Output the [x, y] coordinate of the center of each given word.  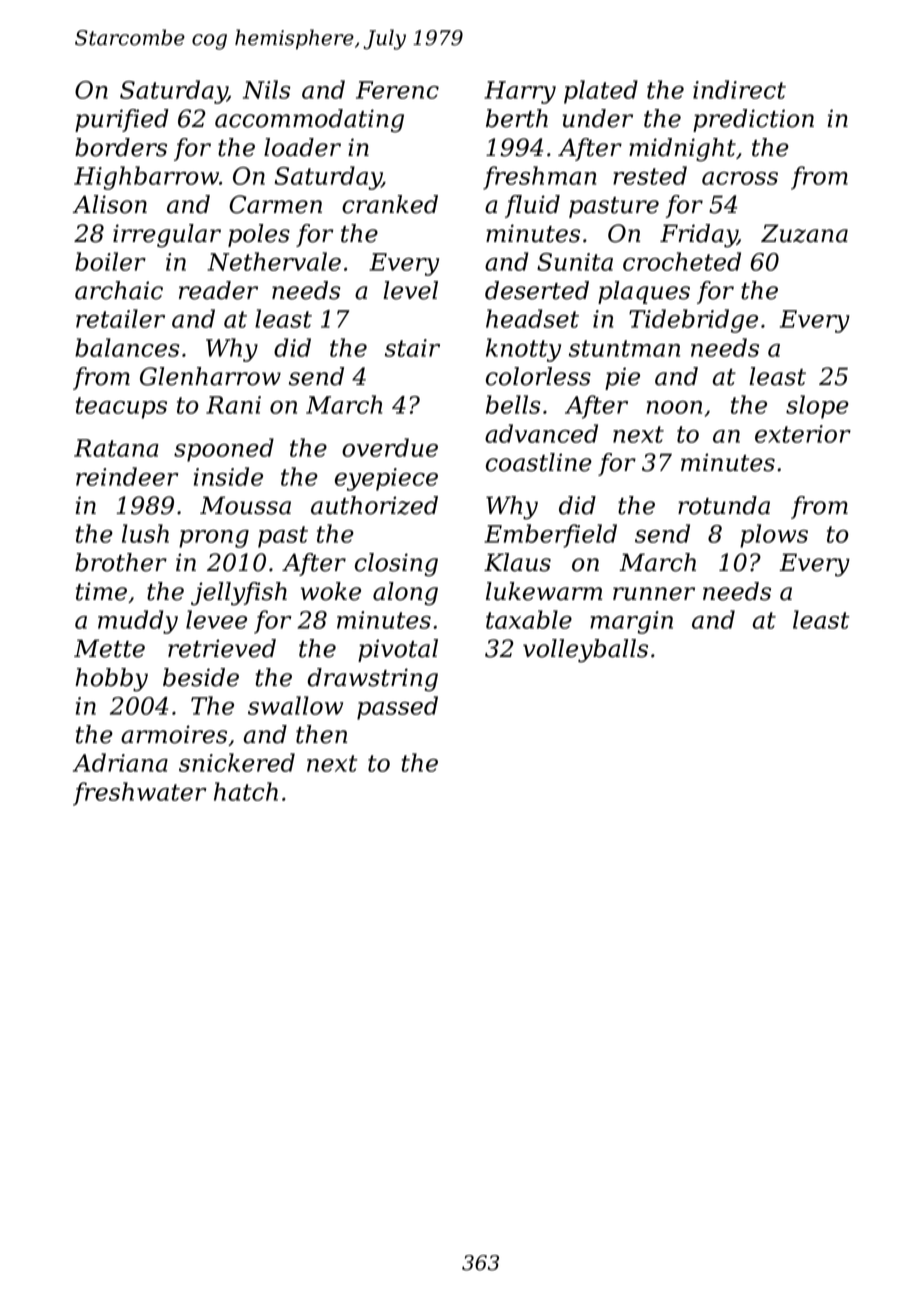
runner [654, 594]
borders [121, 147]
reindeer [127, 476]
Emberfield [550, 536]
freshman [540, 178]
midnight [682, 150]
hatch [246, 791]
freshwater [139, 794]
